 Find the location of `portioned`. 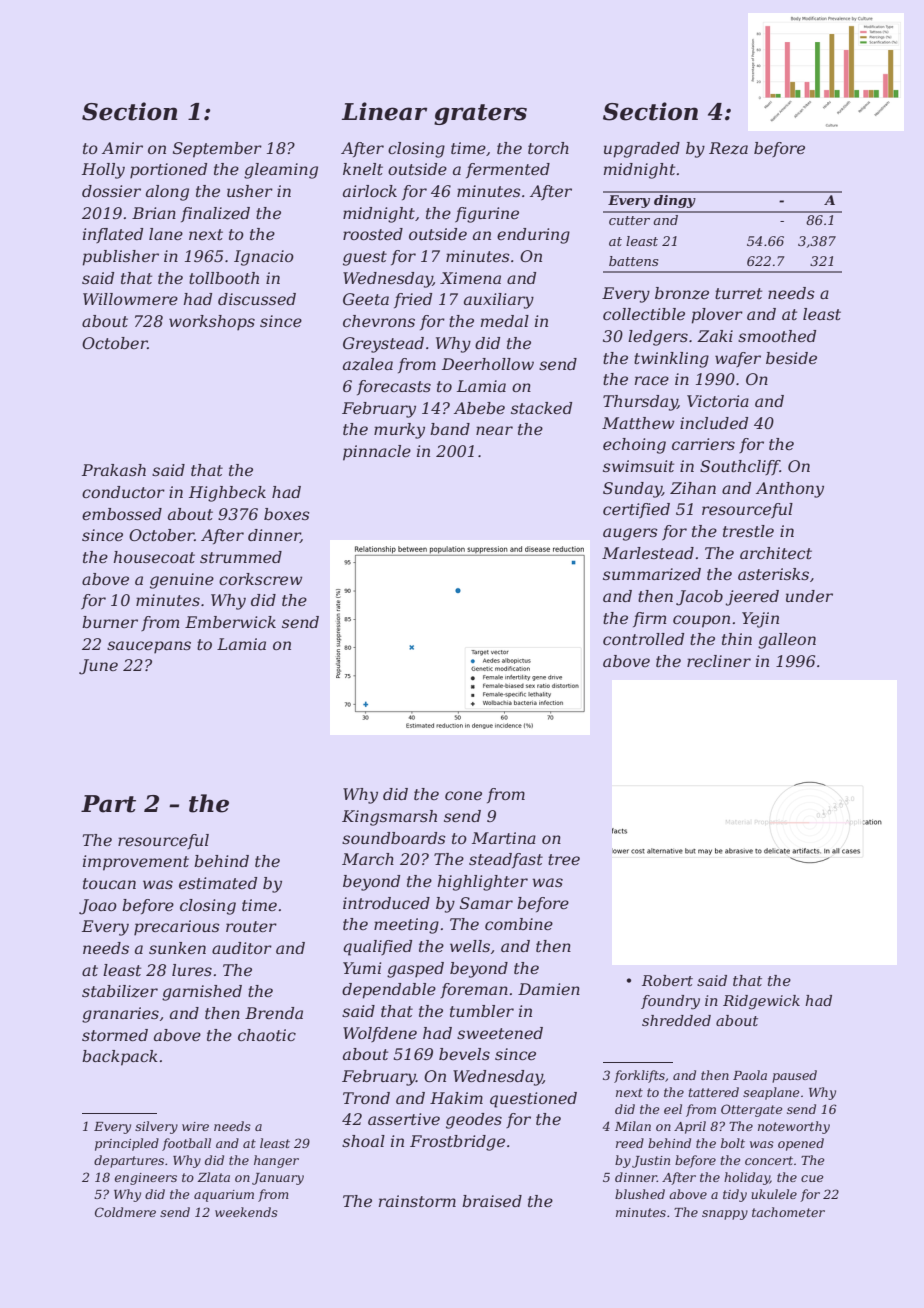

portioned is located at coordinates (168, 171).
